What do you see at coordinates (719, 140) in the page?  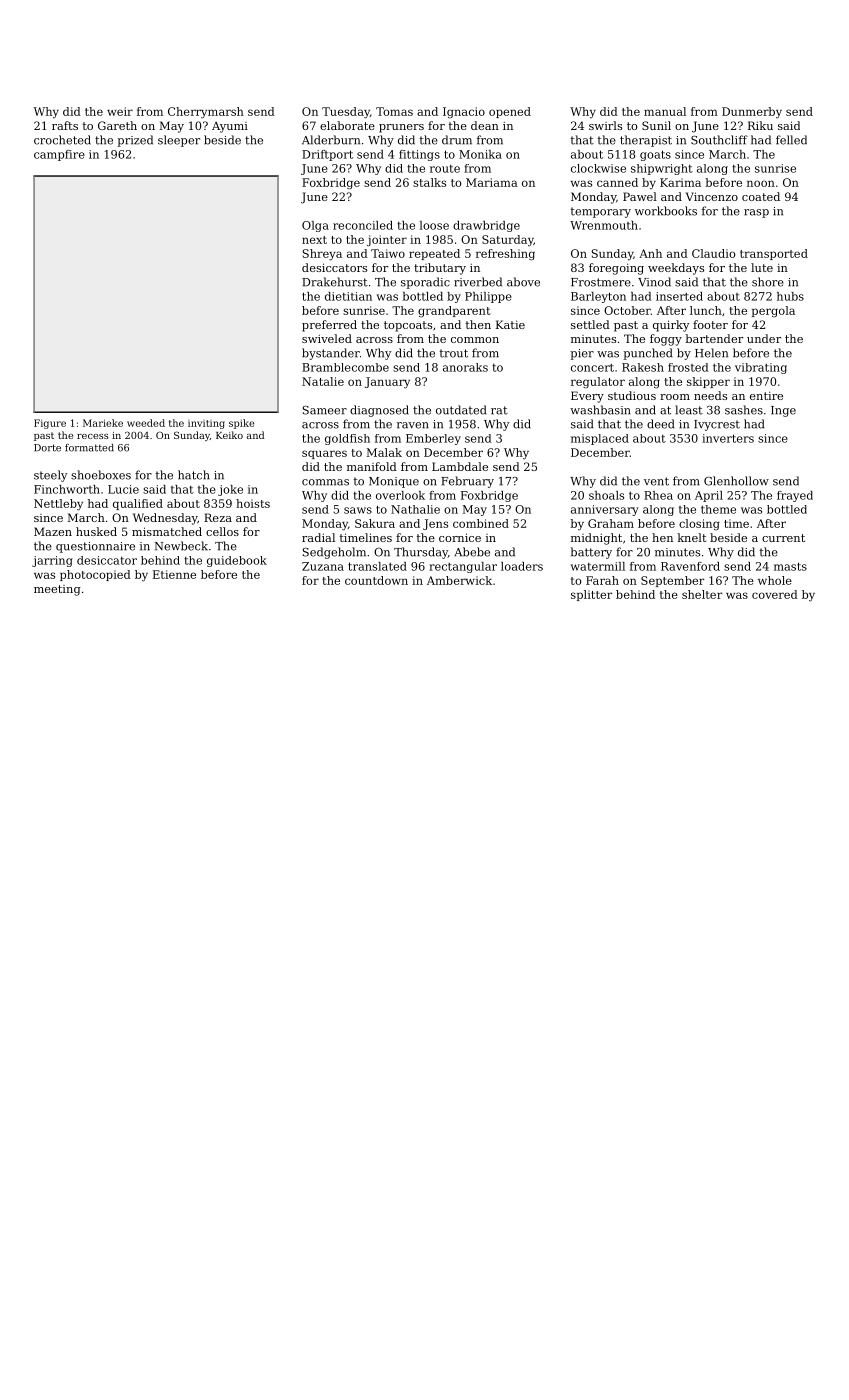 I see `Southcliff` at bounding box center [719, 140].
